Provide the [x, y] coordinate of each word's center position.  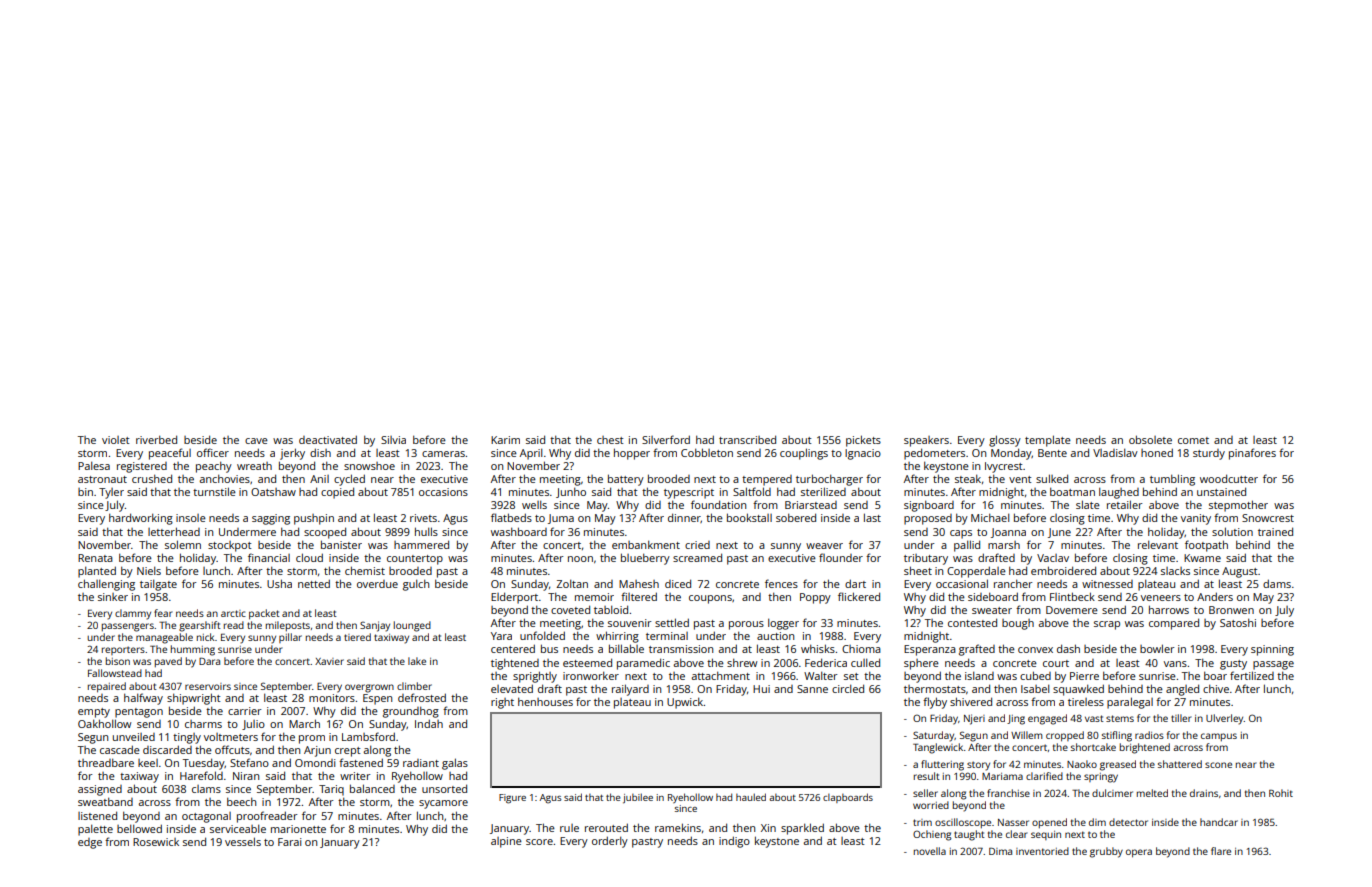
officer [213, 452]
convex [1035, 650]
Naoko [1082, 764]
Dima [1000, 851]
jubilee [638, 798]
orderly [610, 842]
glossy [1005, 441]
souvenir [630, 623]
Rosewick [156, 842]
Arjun [317, 751]
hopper [632, 454]
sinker [113, 597]
